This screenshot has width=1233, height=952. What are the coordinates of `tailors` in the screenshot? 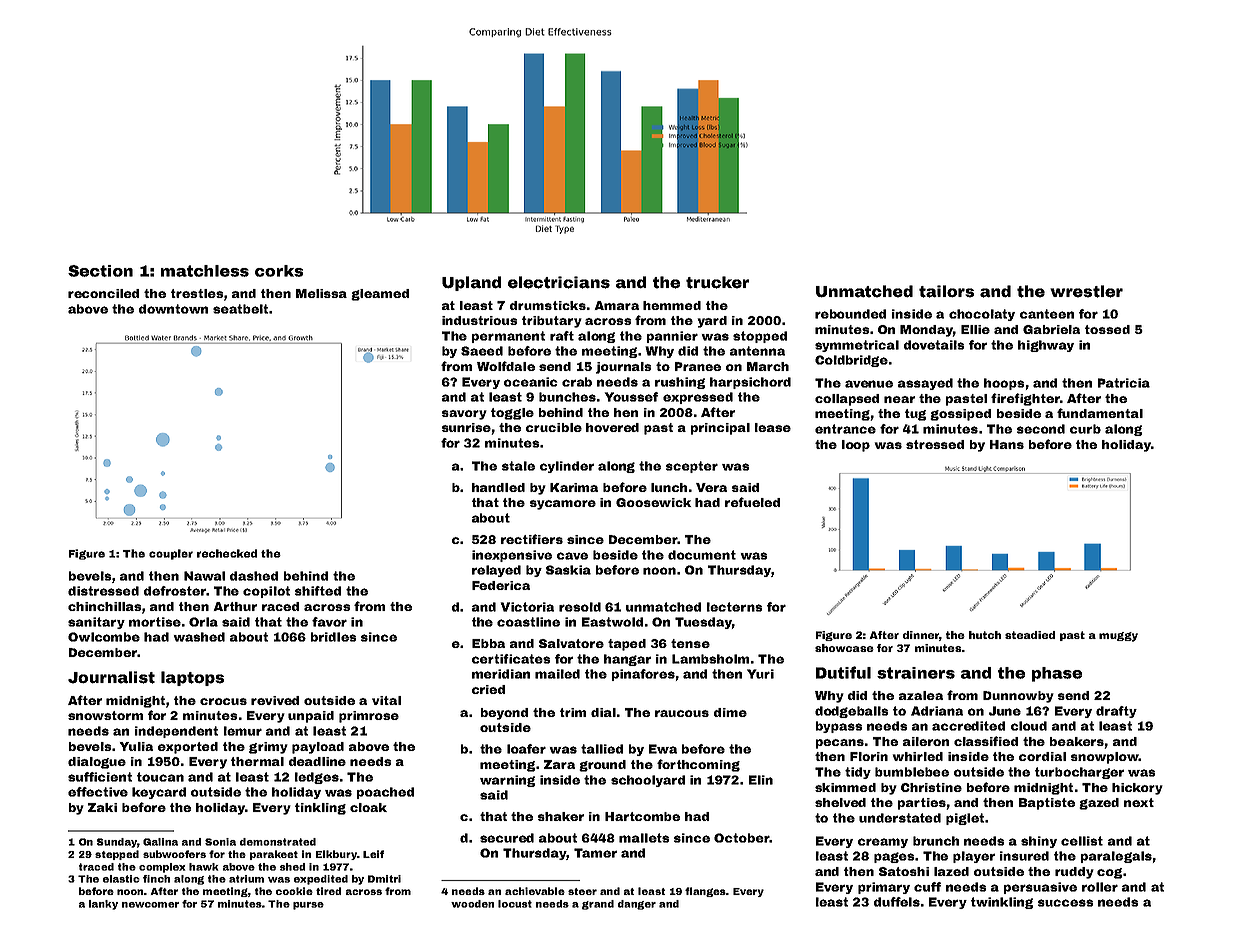 It's located at (946, 291).
